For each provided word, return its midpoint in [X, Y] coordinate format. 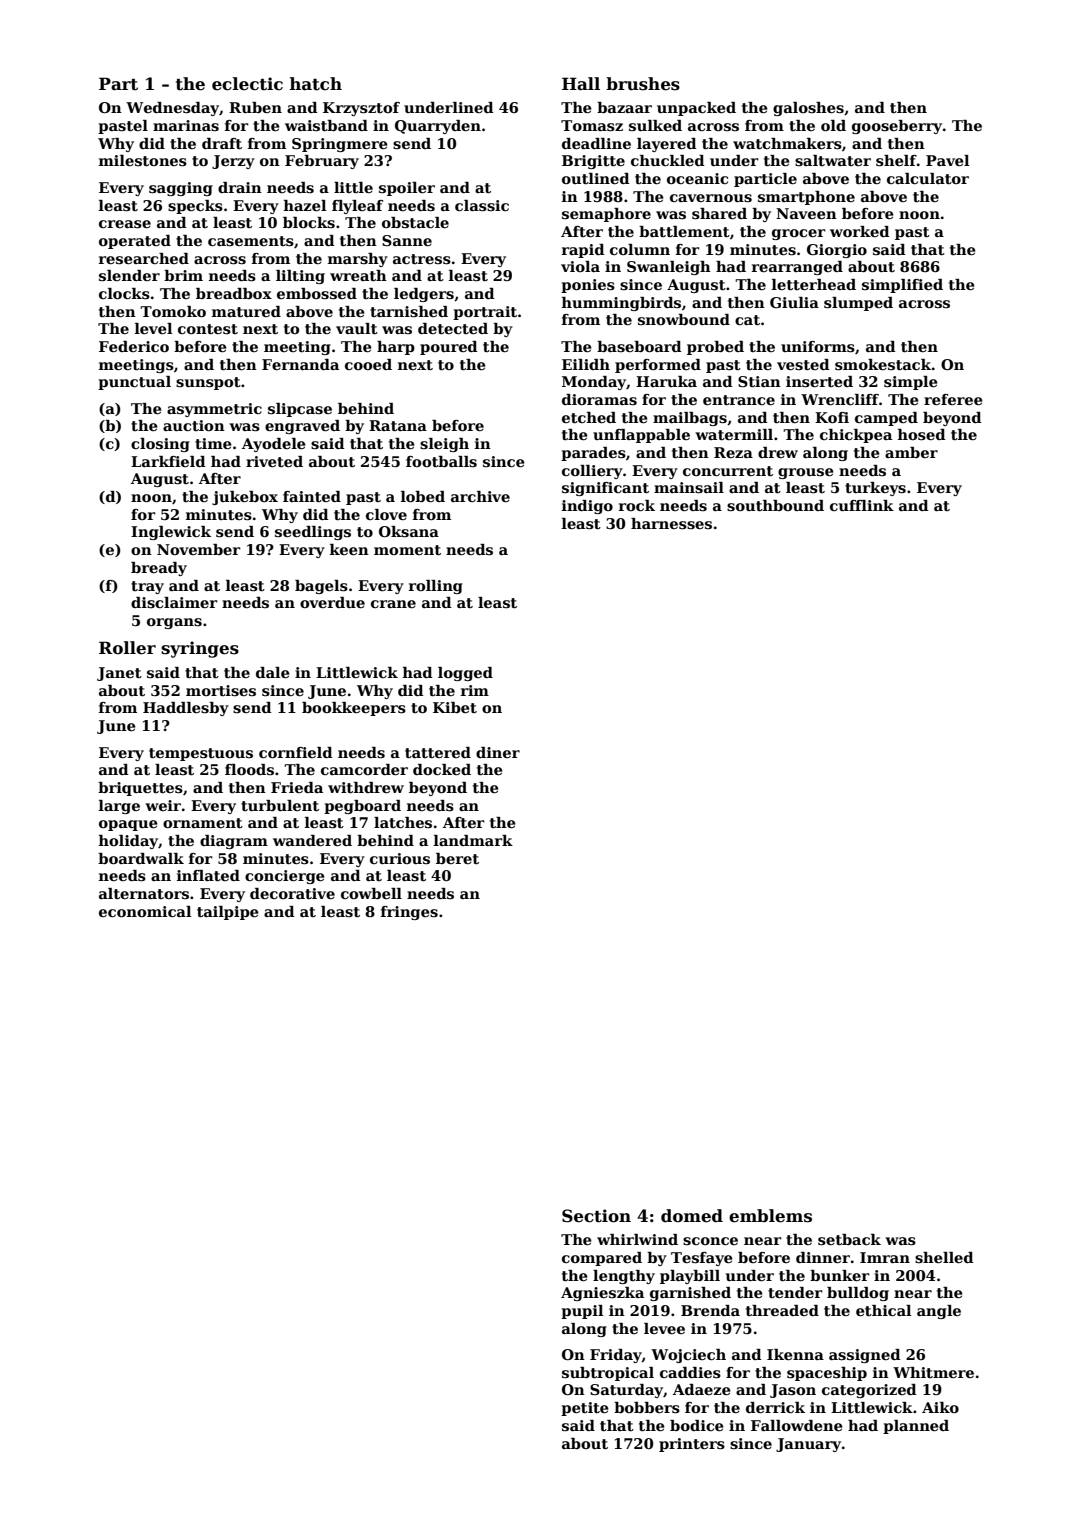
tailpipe [228, 913]
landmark [473, 840]
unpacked [696, 109]
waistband [326, 125]
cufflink [862, 505]
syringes [200, 649]
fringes [409, 913]
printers [692, 1445]
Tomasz [592, 126]
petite [585, 1409]
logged [465, 674]
